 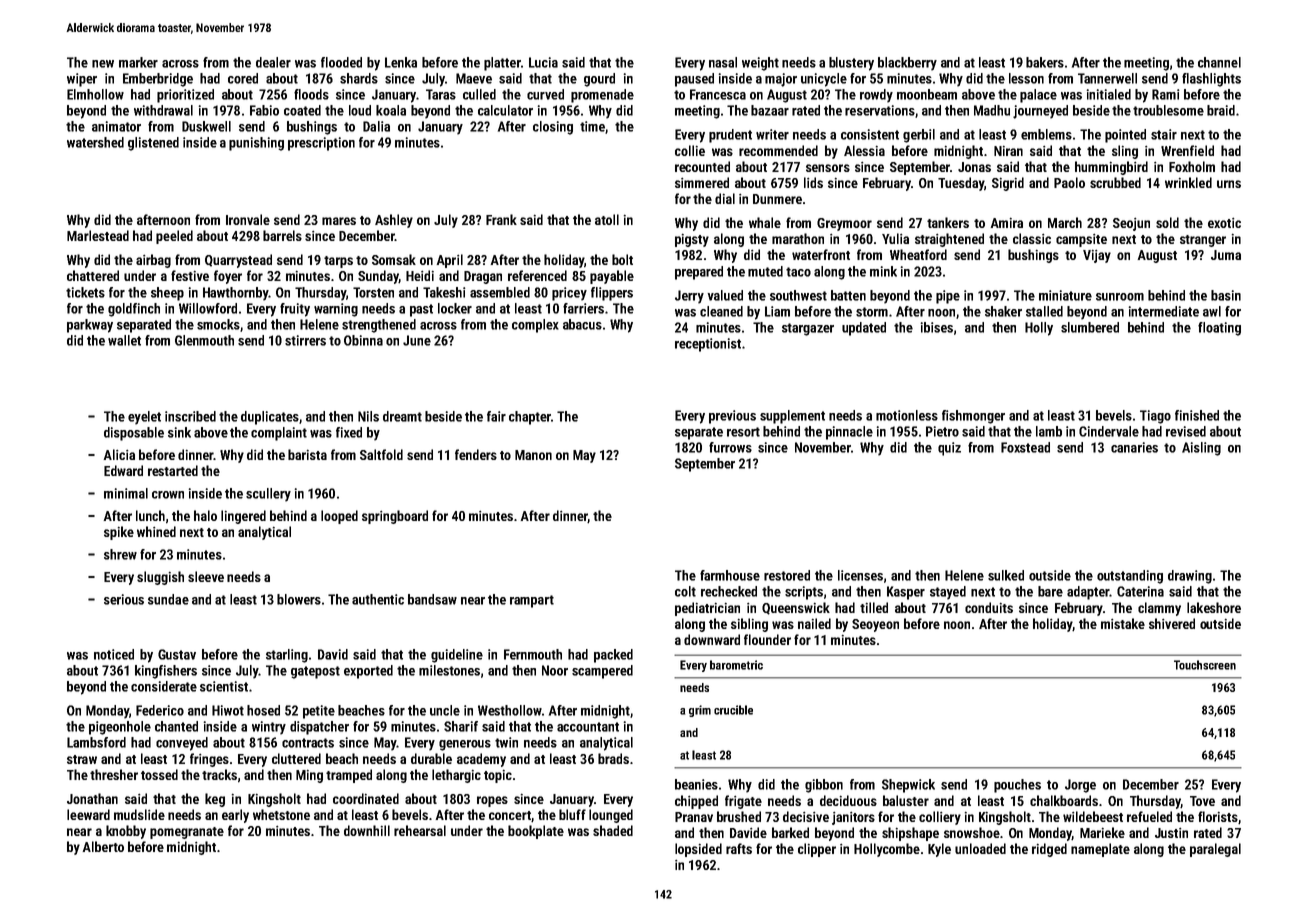 What do you see at coordinates (417, 340) in the screenshot?
I see `June` at bounding box center [417, 340].
